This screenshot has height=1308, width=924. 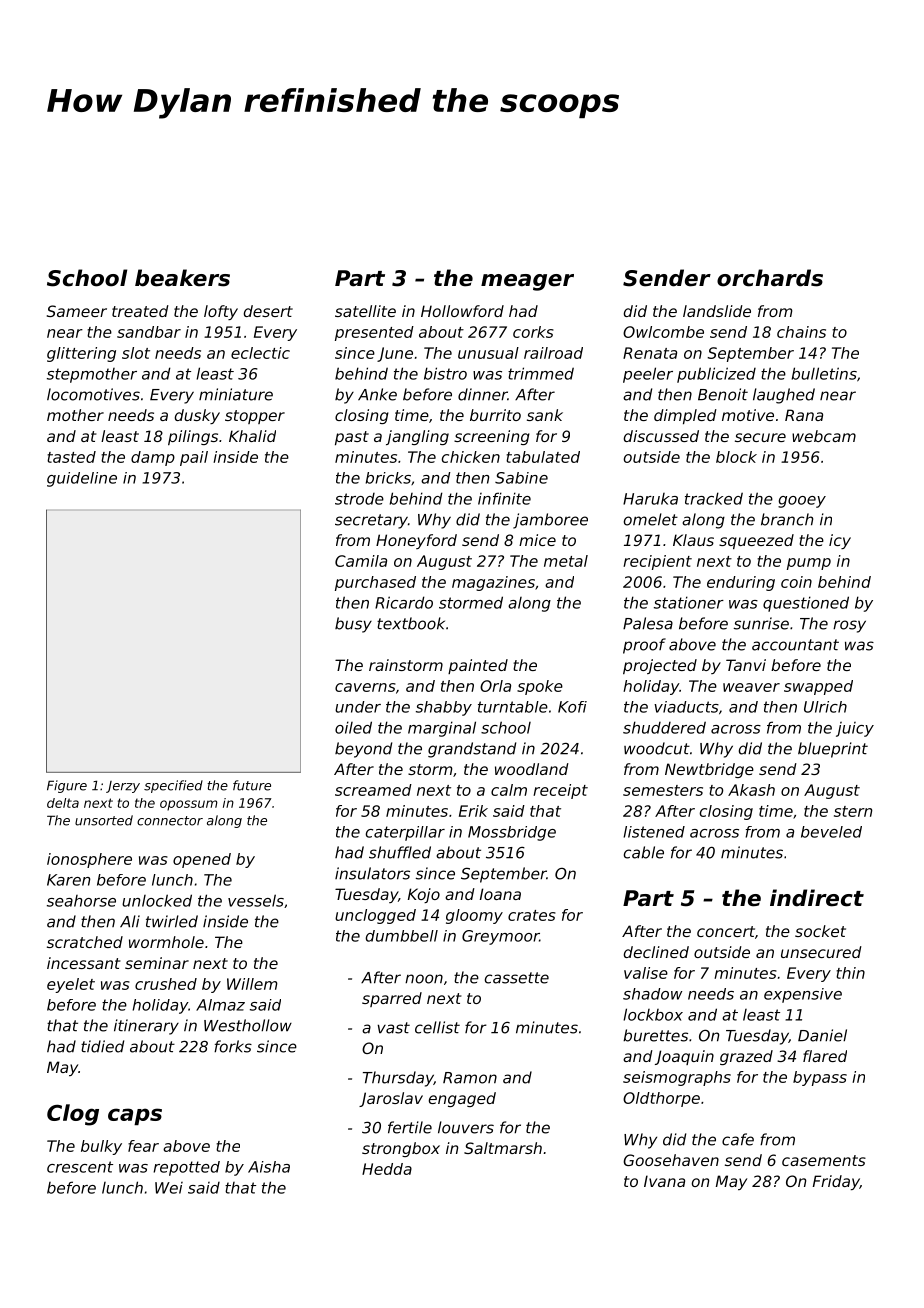 What do you see at coordinates (527, 282) in the screenshot?
I see `meager` at bounding box center [527, 282].
